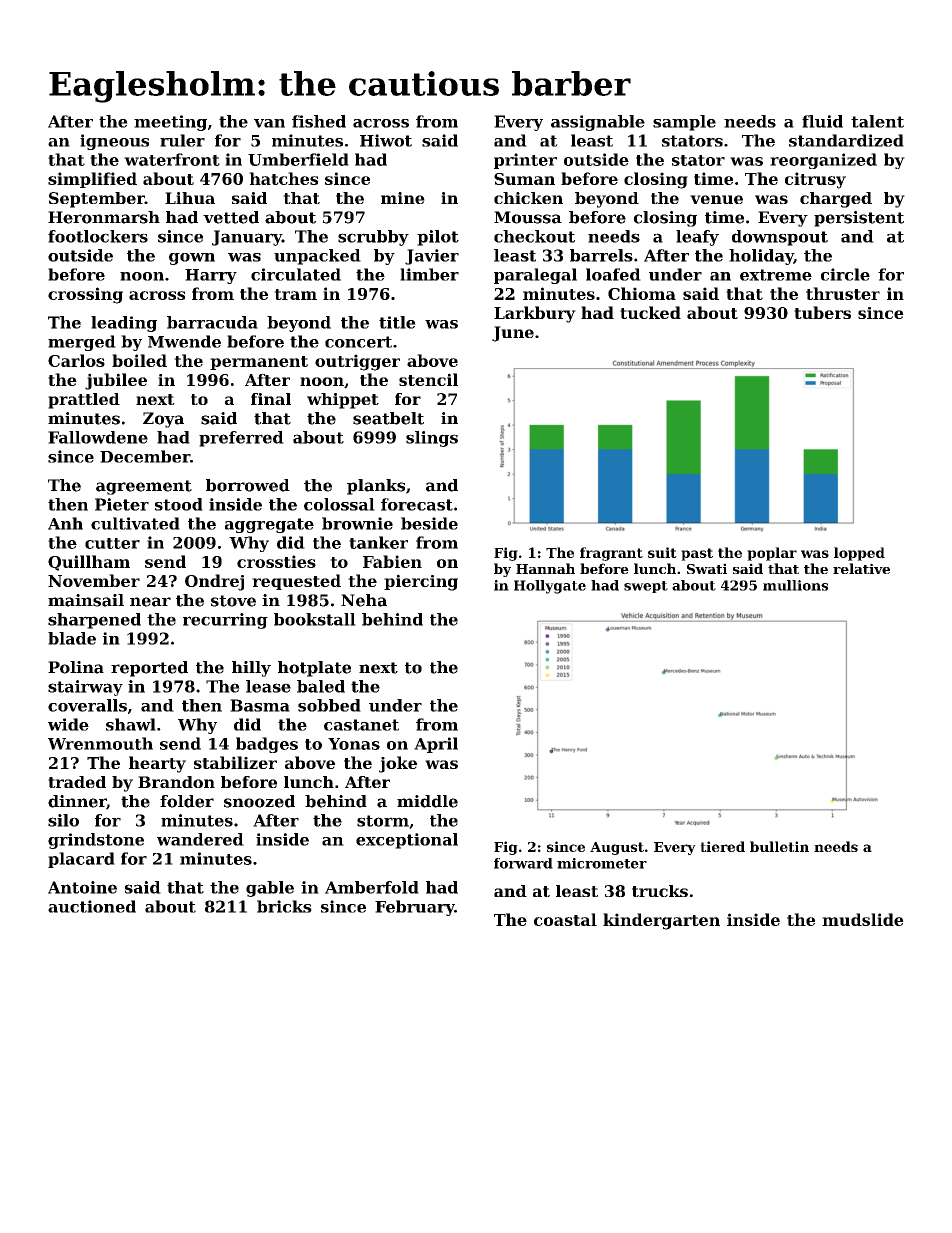 The image size is (952, 1233). What do you see at coordinates (795, 585) in the page?
I see `mullions` at bounding box center [795, 585].
